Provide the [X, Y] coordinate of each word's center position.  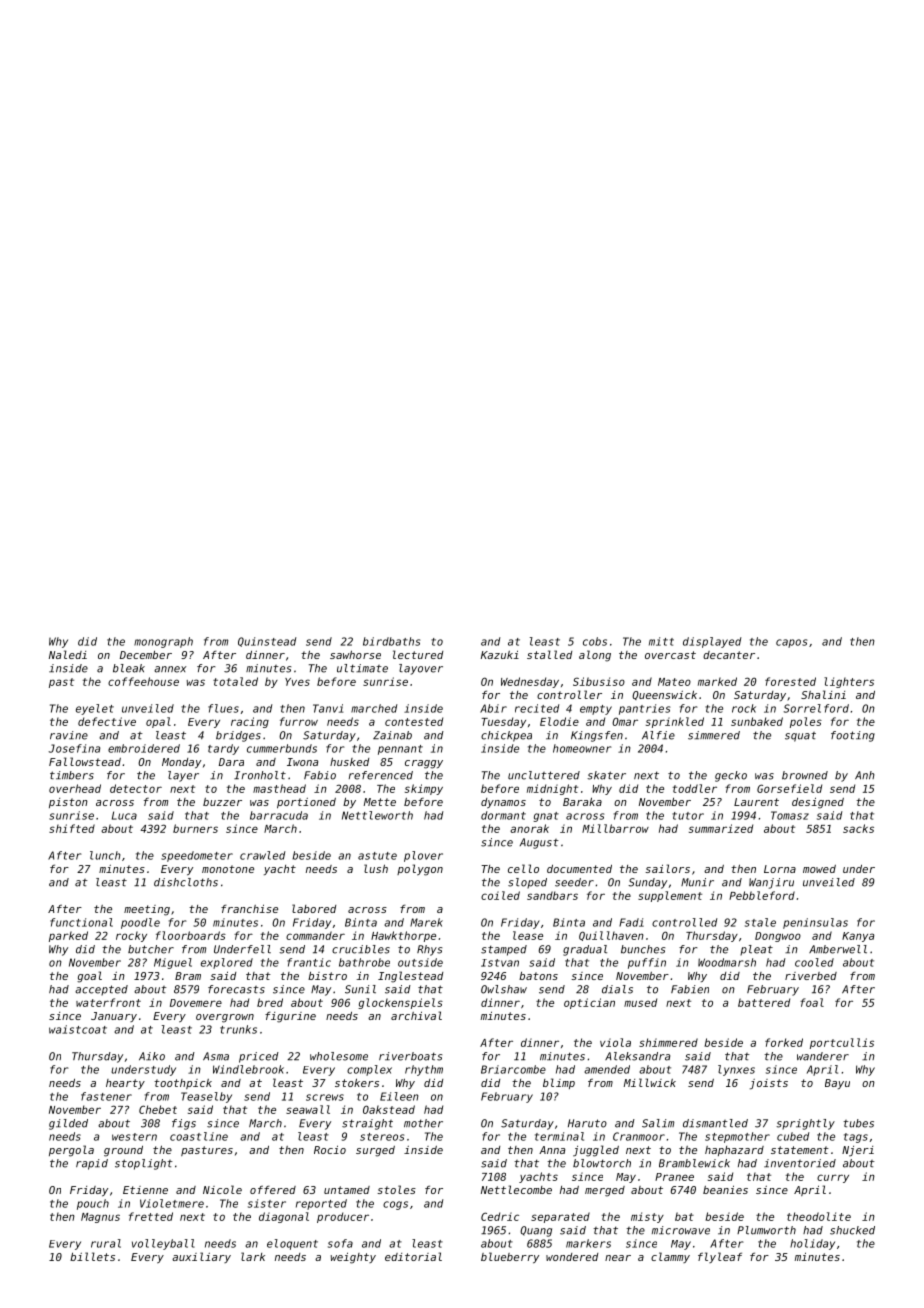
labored [314, 908]
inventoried [800, 1163]
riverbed [811, 976]
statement [800, 1150]
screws [325, 1097]
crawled [262, 855]
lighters [849, 682]
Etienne [145, 1190]
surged [375, 1151]
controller [569, 694]
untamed [347, 1190]
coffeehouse [143, 681]
